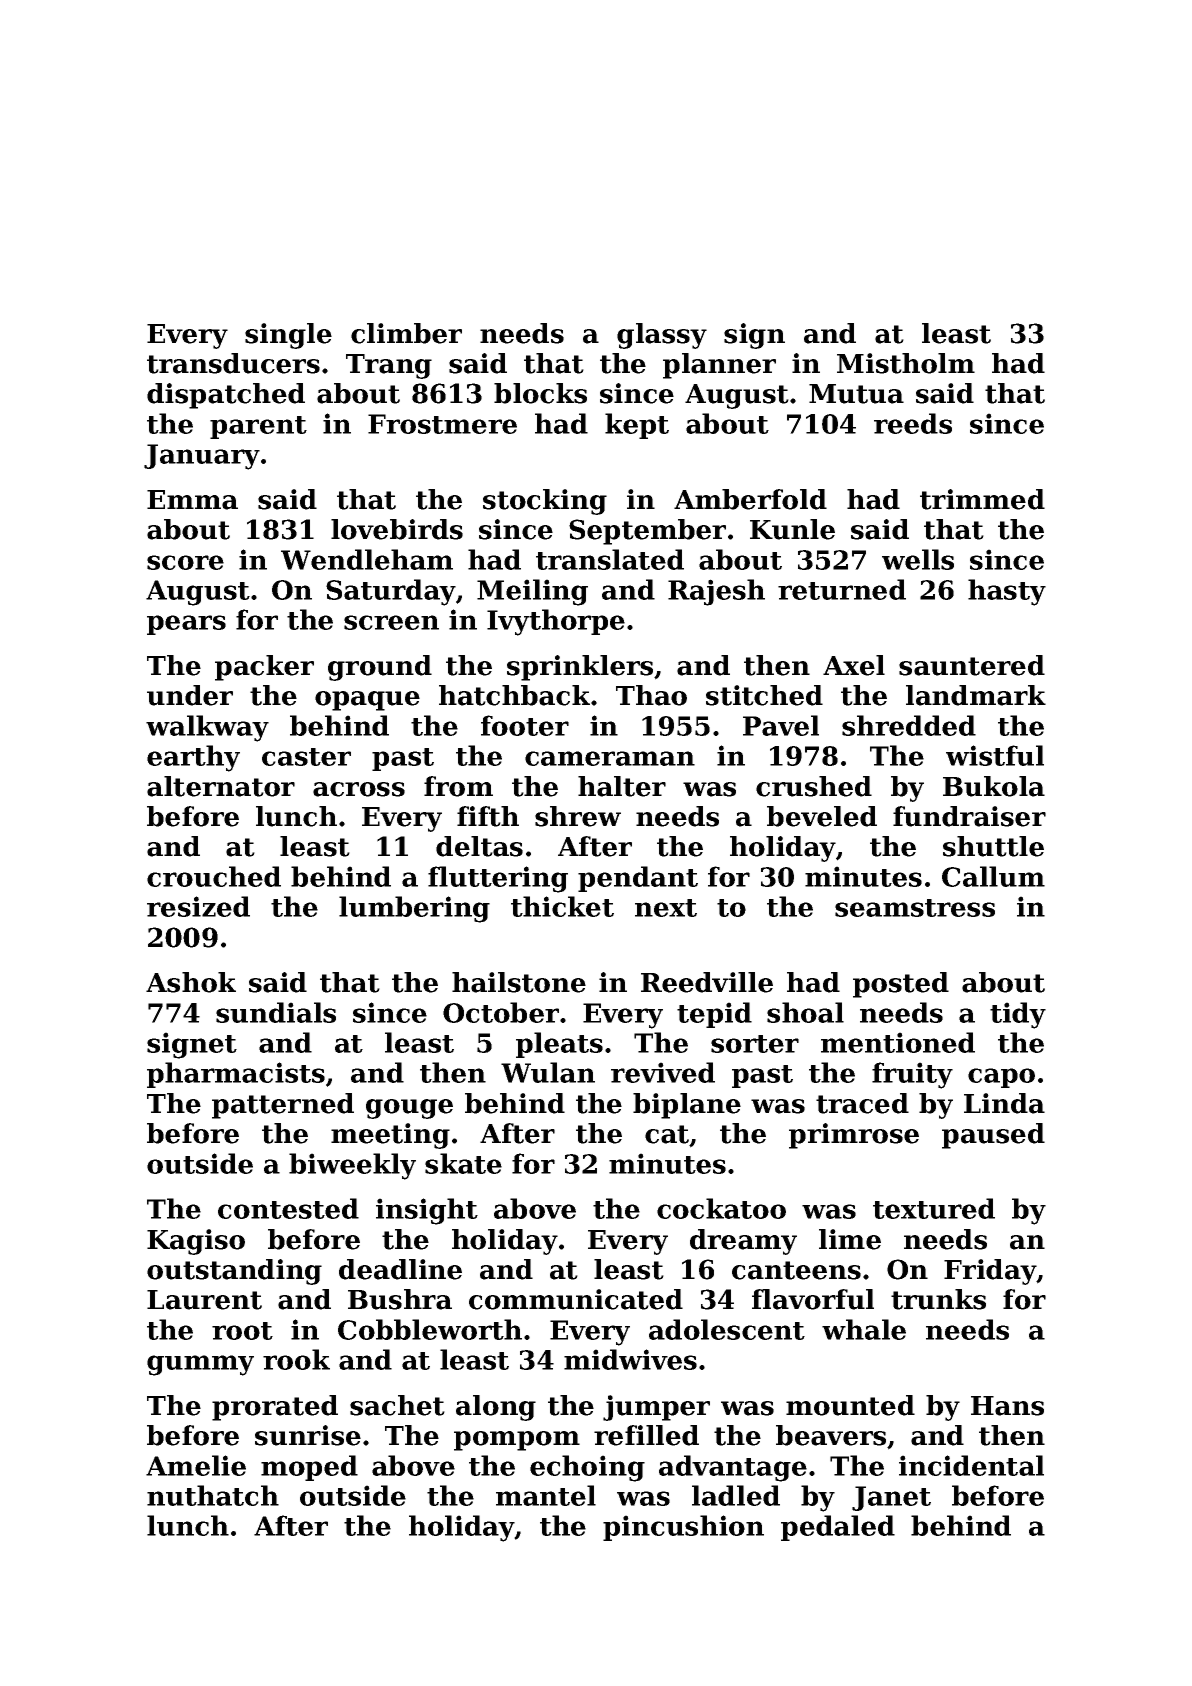 The height and width of the page is (1686, 1192). What do you see at coordinates (546, 1495) in the page?
I see `mantel` at bounding box center [546, 1495].
